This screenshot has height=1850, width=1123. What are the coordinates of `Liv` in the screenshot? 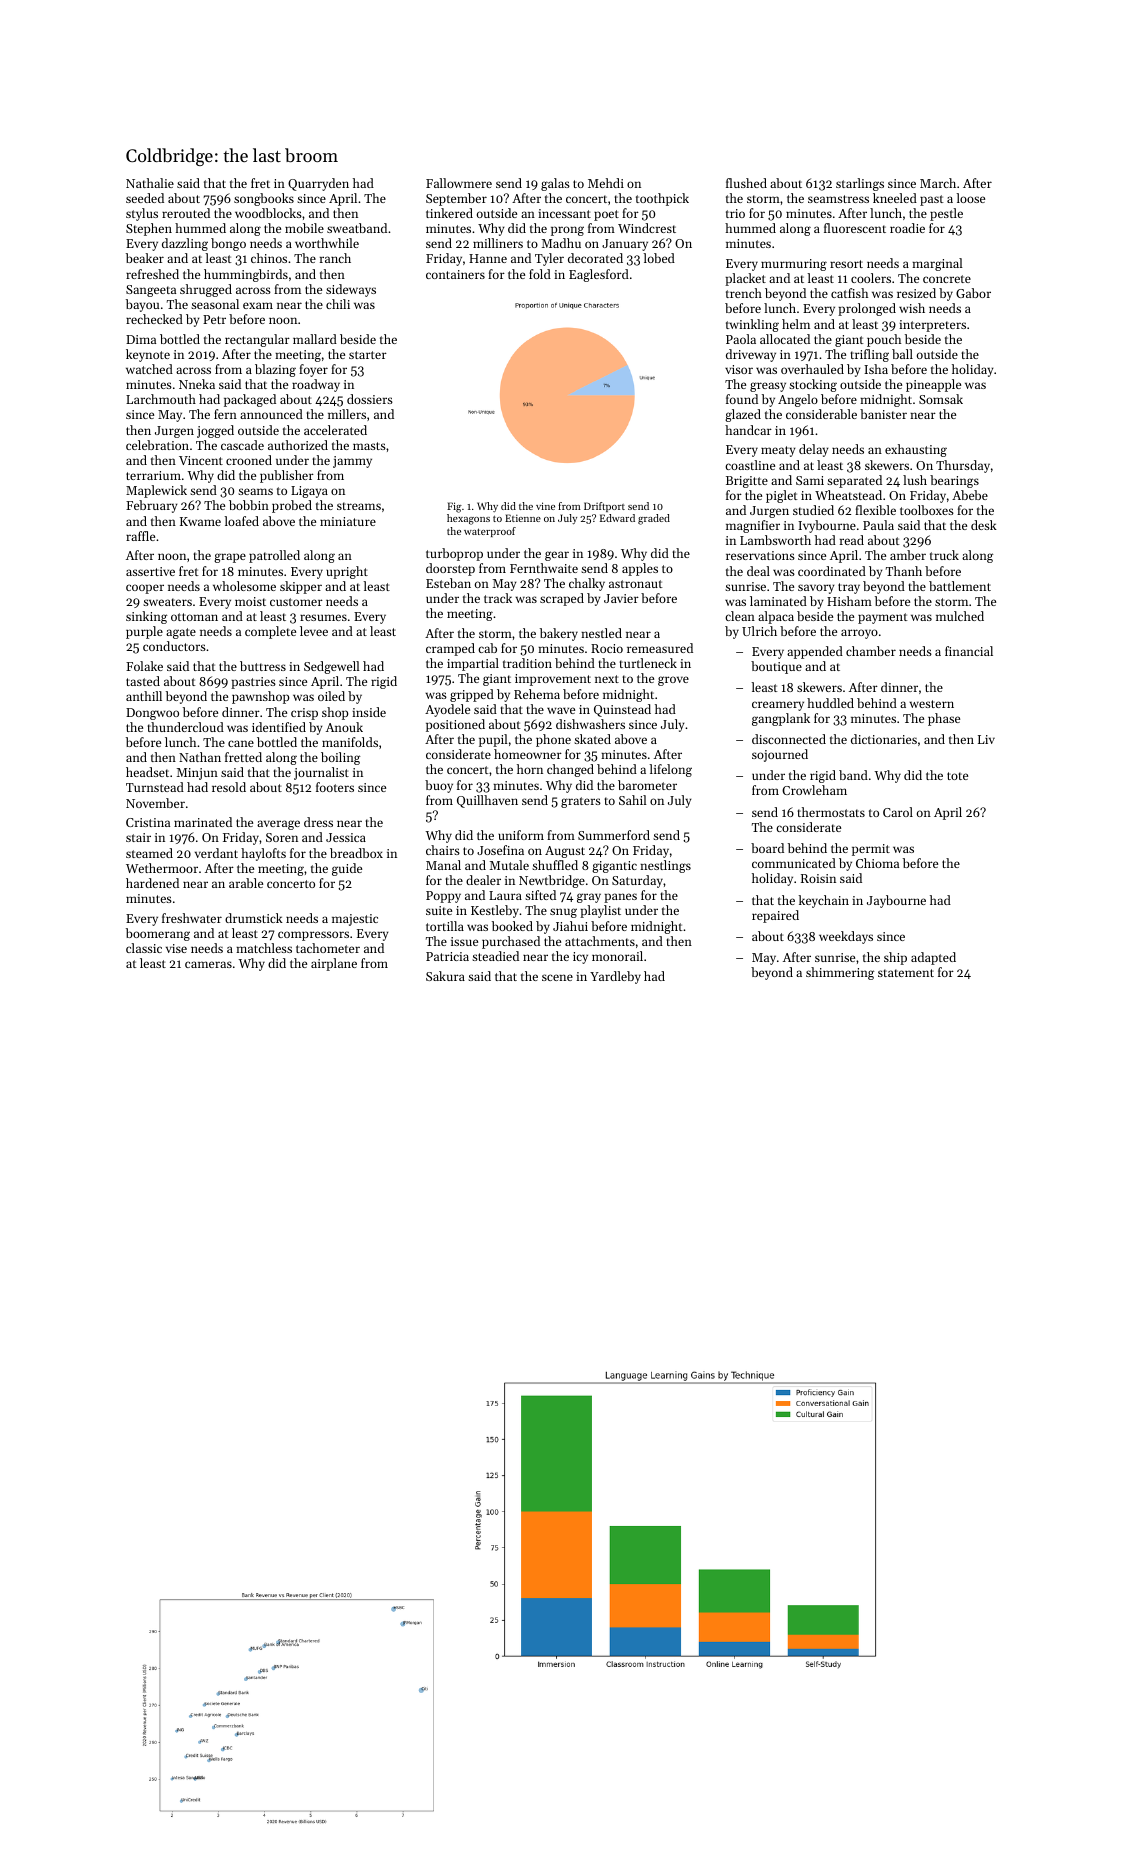 It's located at (986, 739).
